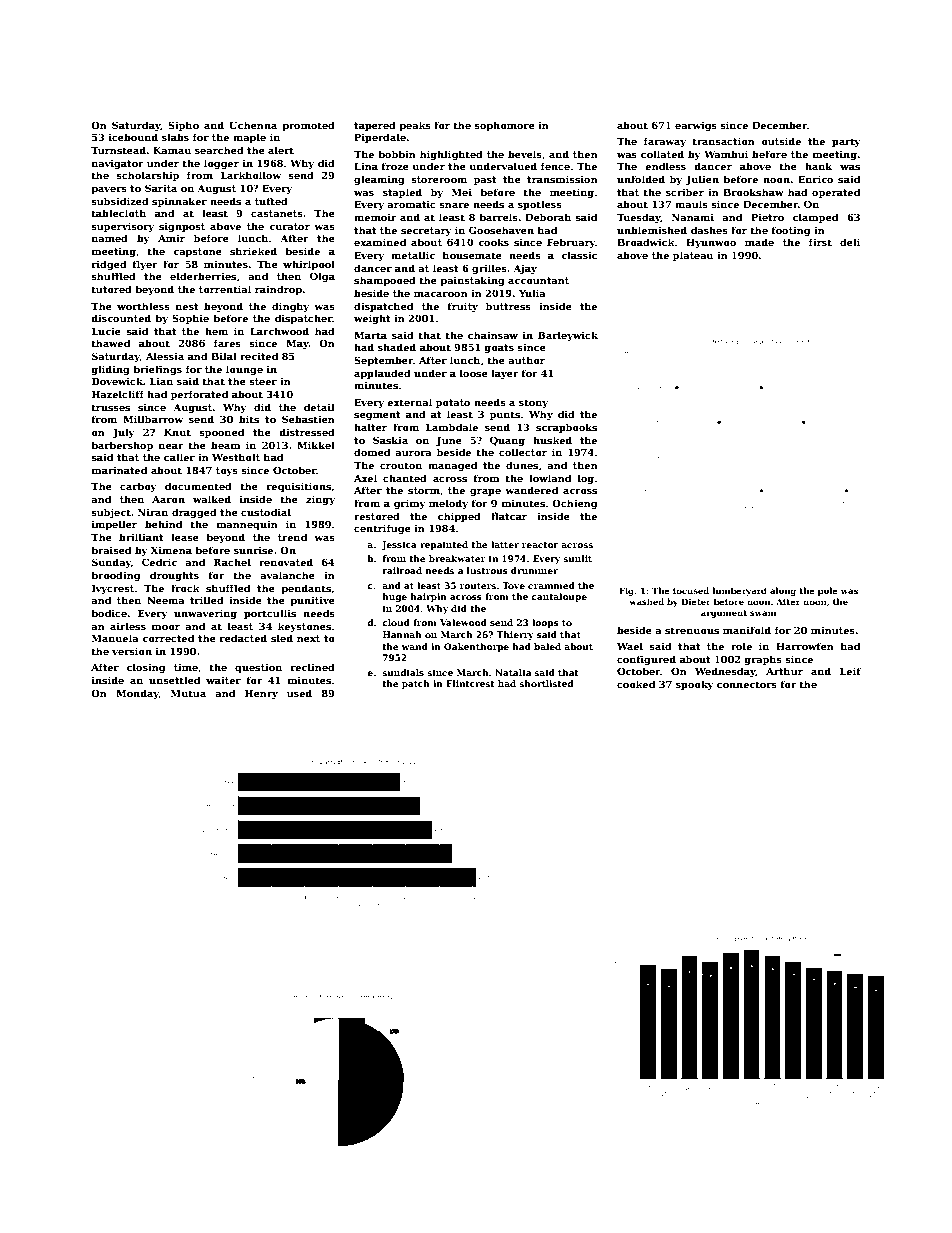 Image resolution: width=952 pixels, height=1233 pixels. Describe the element at coordinates (472, 281) in the document. I see `painstaking` at that location.
